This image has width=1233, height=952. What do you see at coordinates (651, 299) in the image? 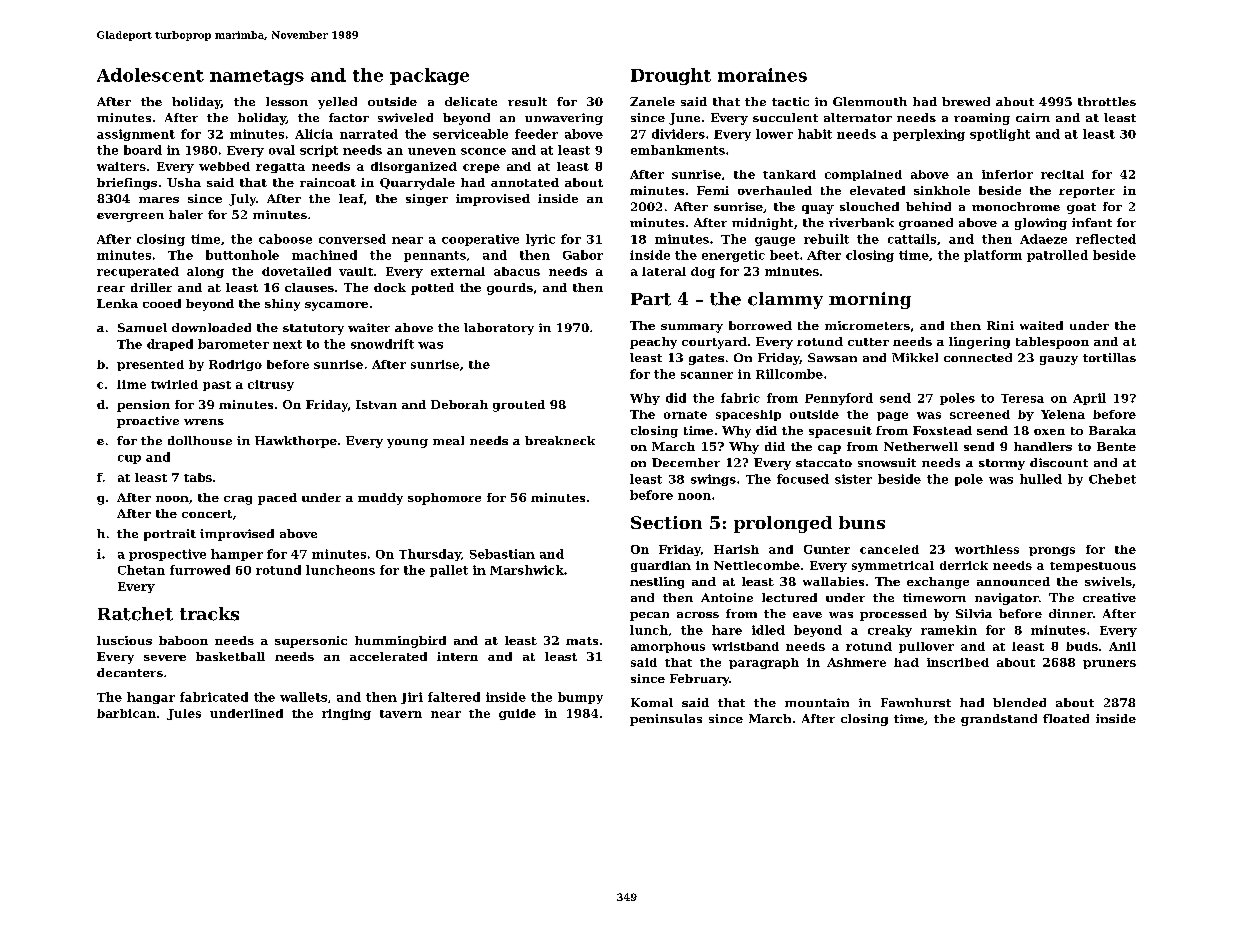
I see `Part` at bounding box center [651, 299].
